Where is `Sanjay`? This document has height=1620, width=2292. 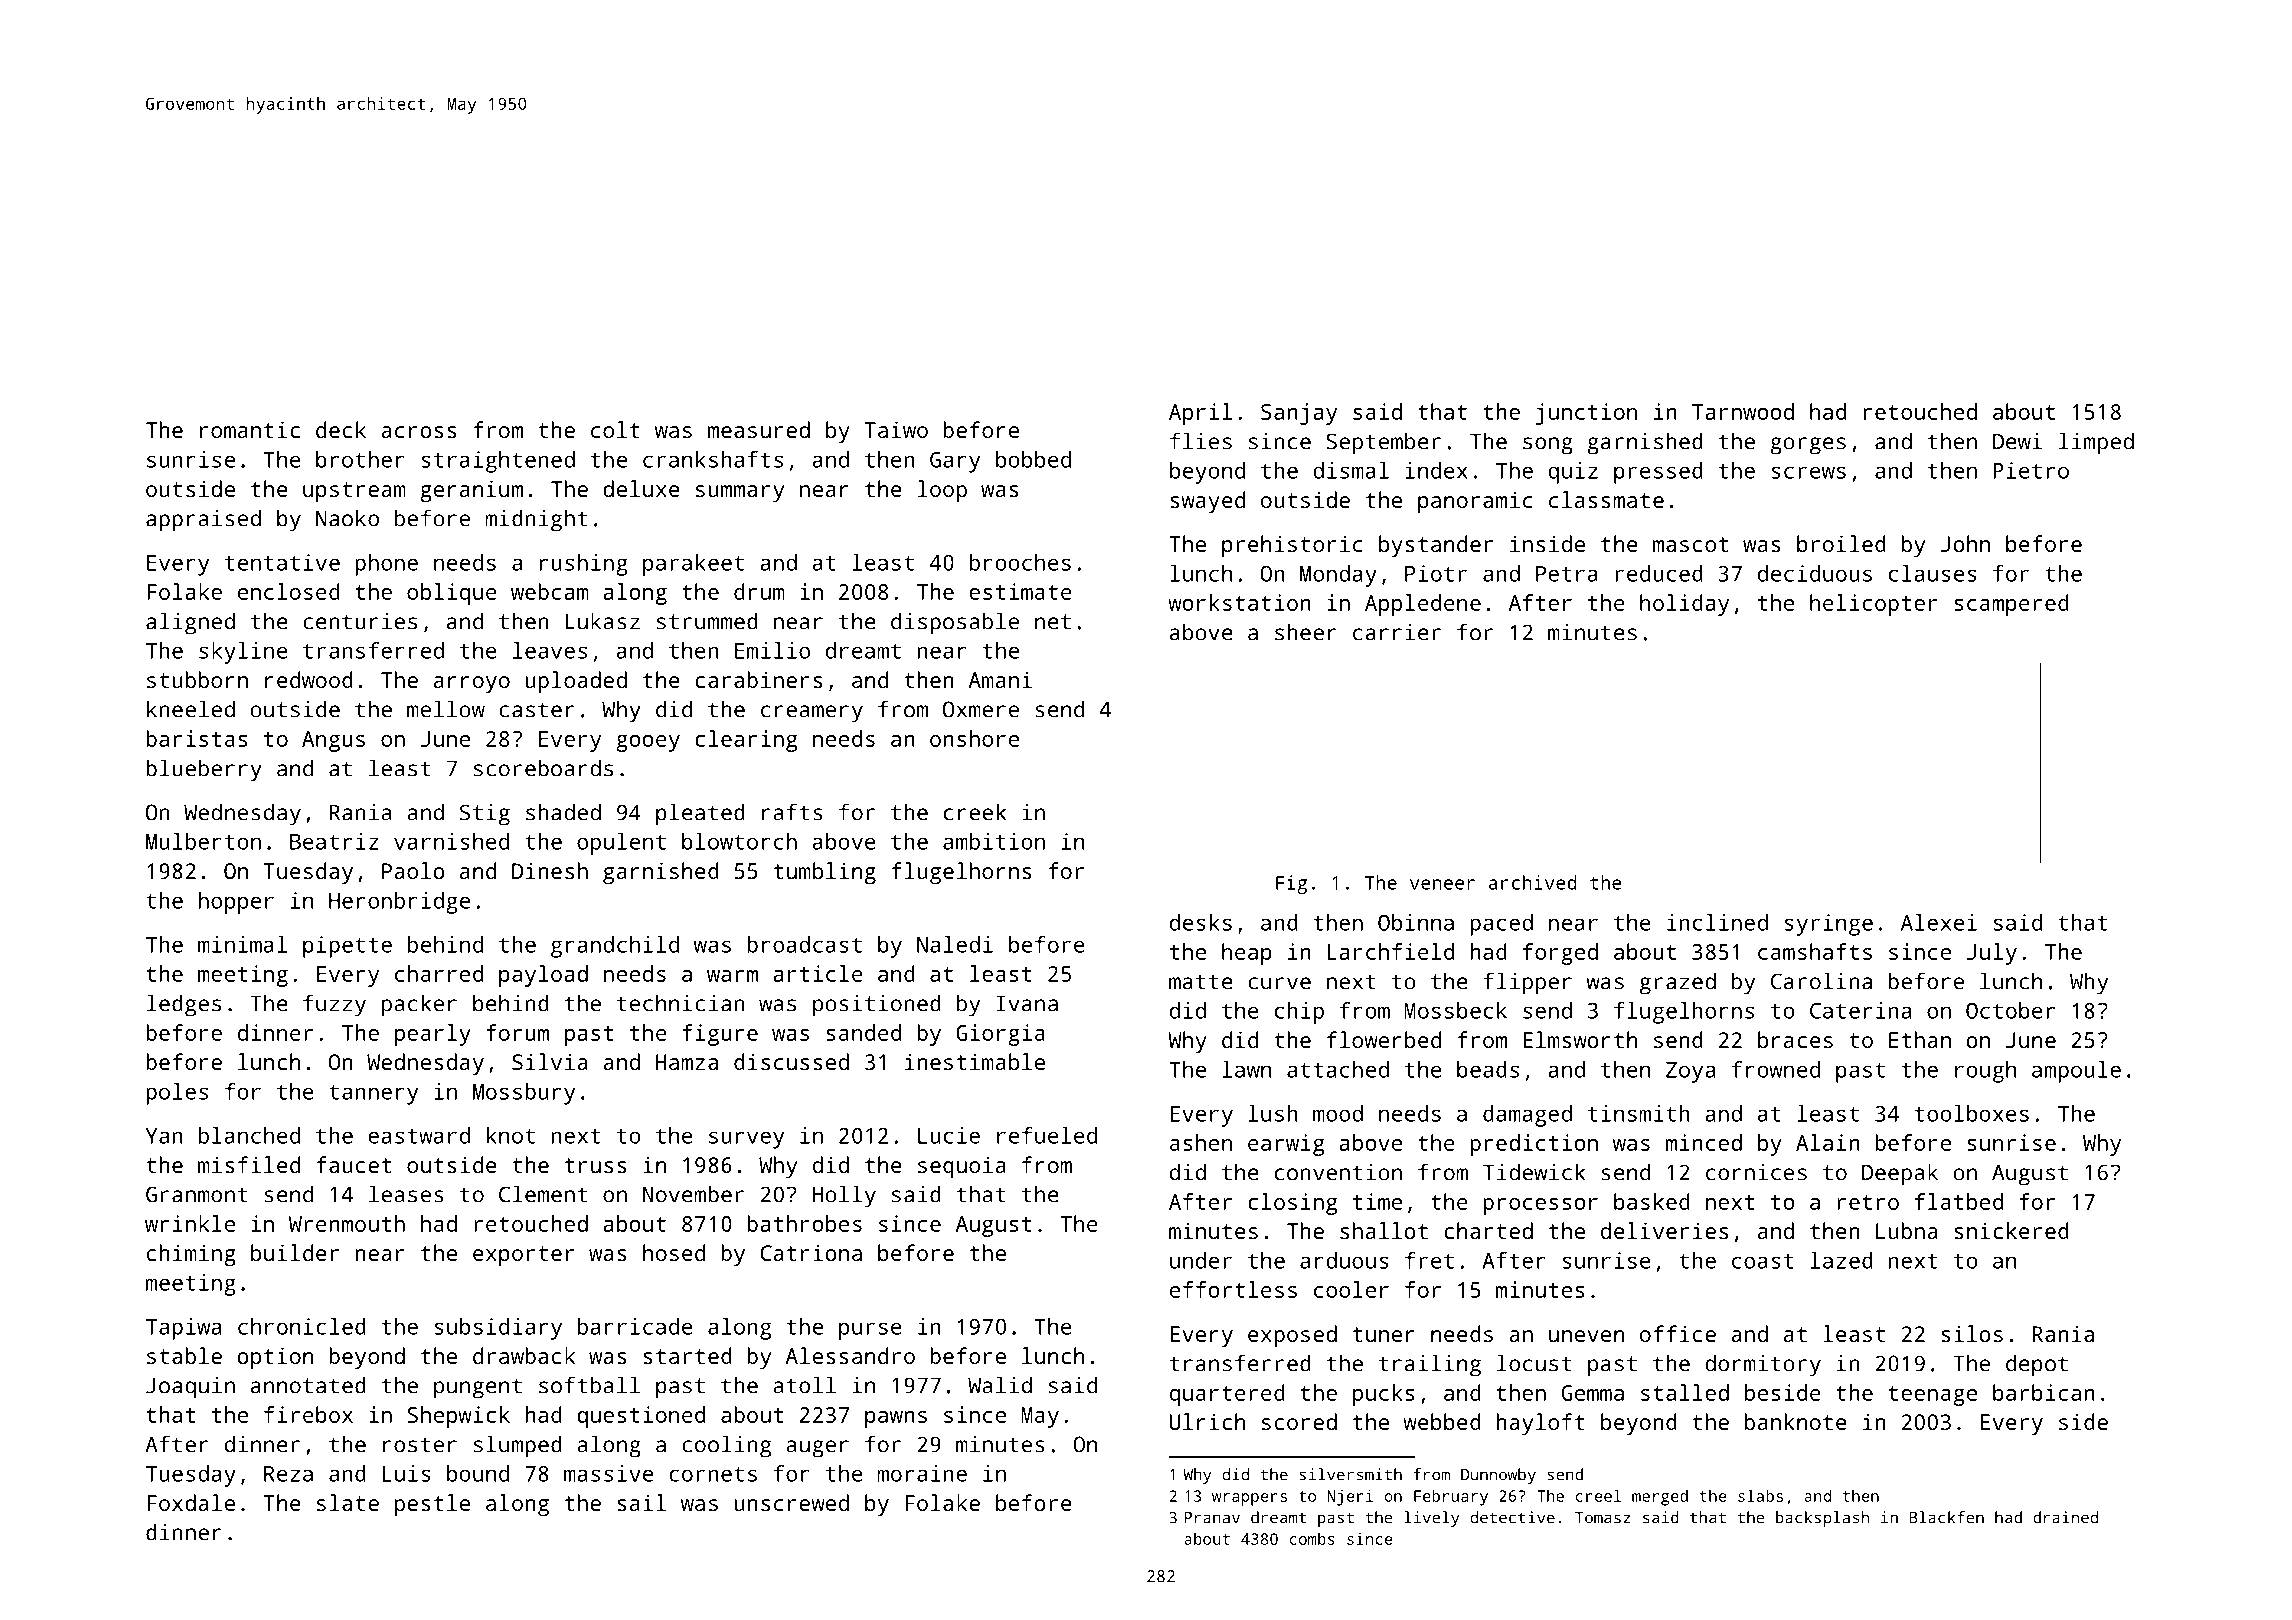
Sanjay is located at coordinates (1299, 414).
